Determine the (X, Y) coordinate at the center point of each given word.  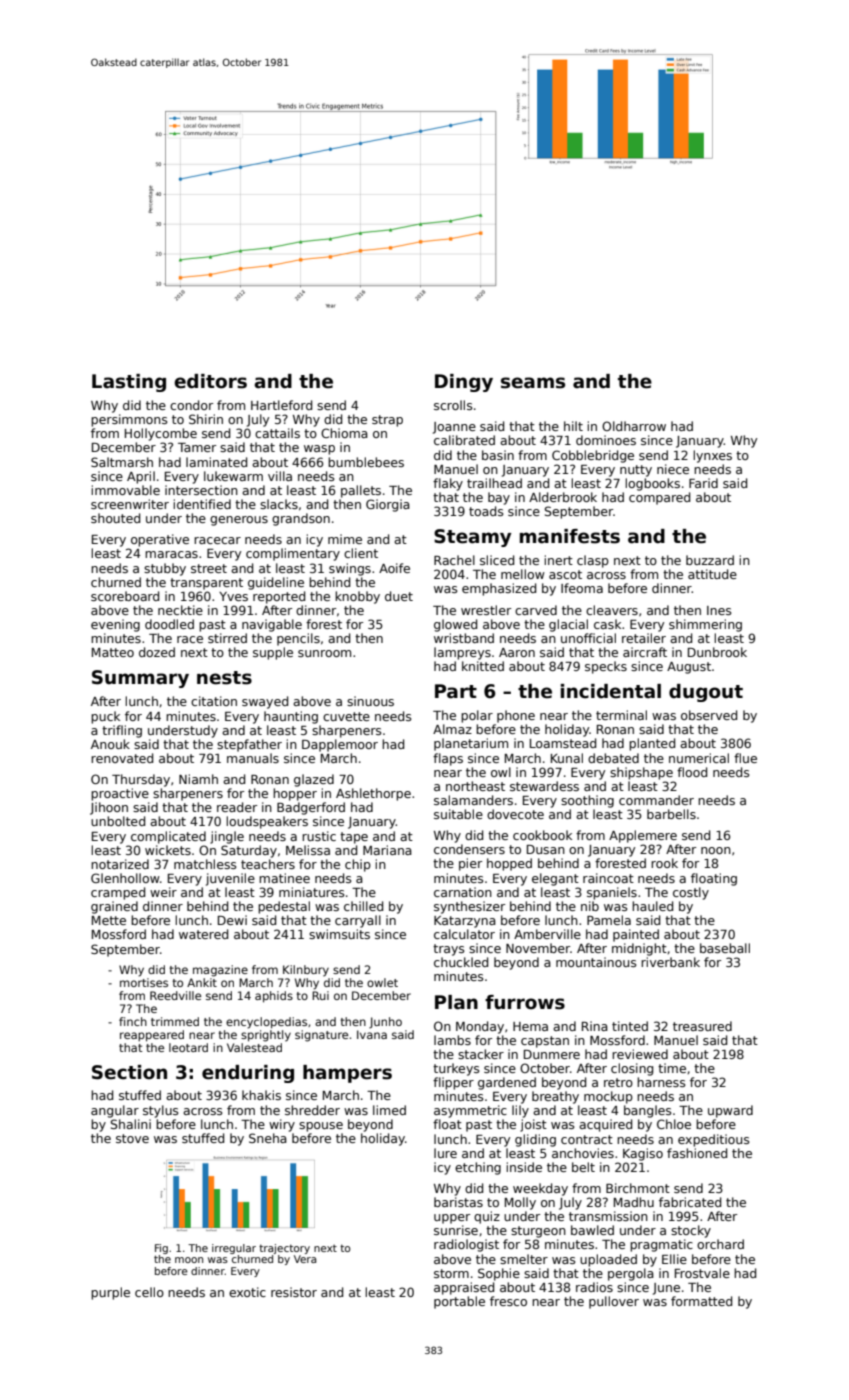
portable (459, 1302)
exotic (247, 1292)
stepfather (249, 745)
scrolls (453, 405)
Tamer (197, 447)
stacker (481, 1054)
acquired (605, 1125)
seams (533, 383)
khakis (261, 1095)
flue (745, 758)
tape (354, 838)
